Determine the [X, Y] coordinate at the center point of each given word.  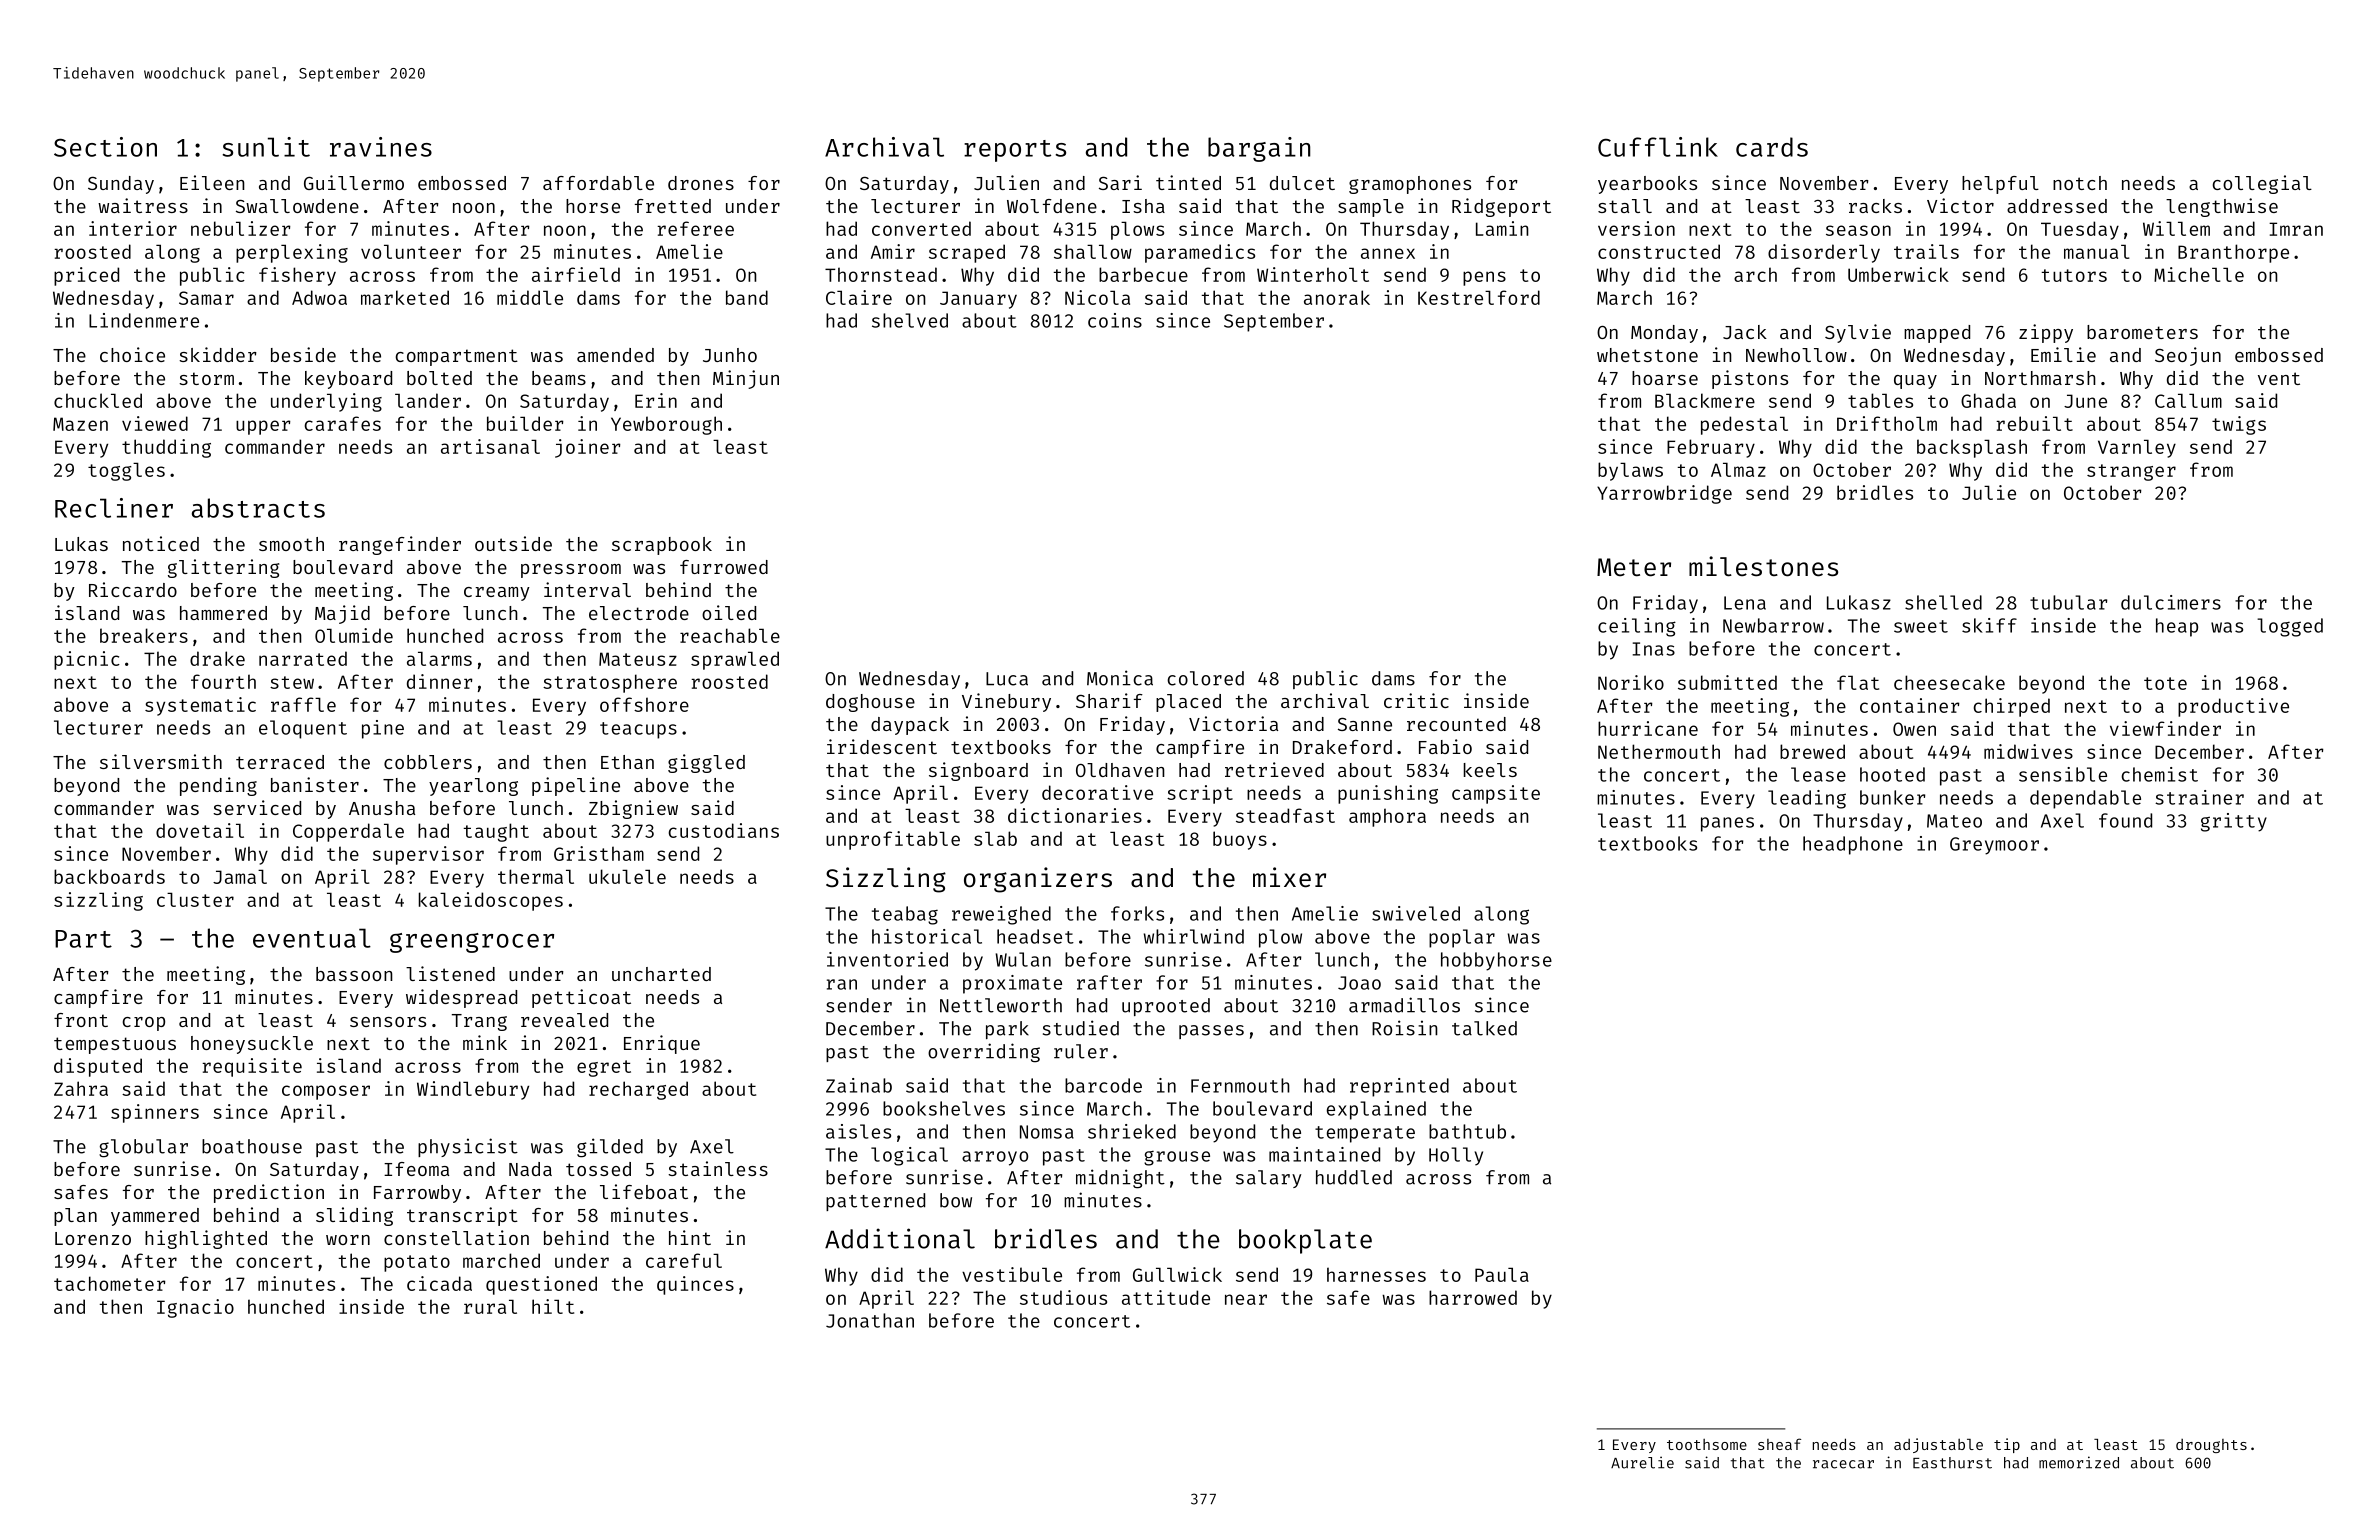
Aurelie [1642, 1462]
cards [1772, 147]
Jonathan [870, 1320]
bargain [1259, 149]
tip [2007, 1445]
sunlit [266, 147]
